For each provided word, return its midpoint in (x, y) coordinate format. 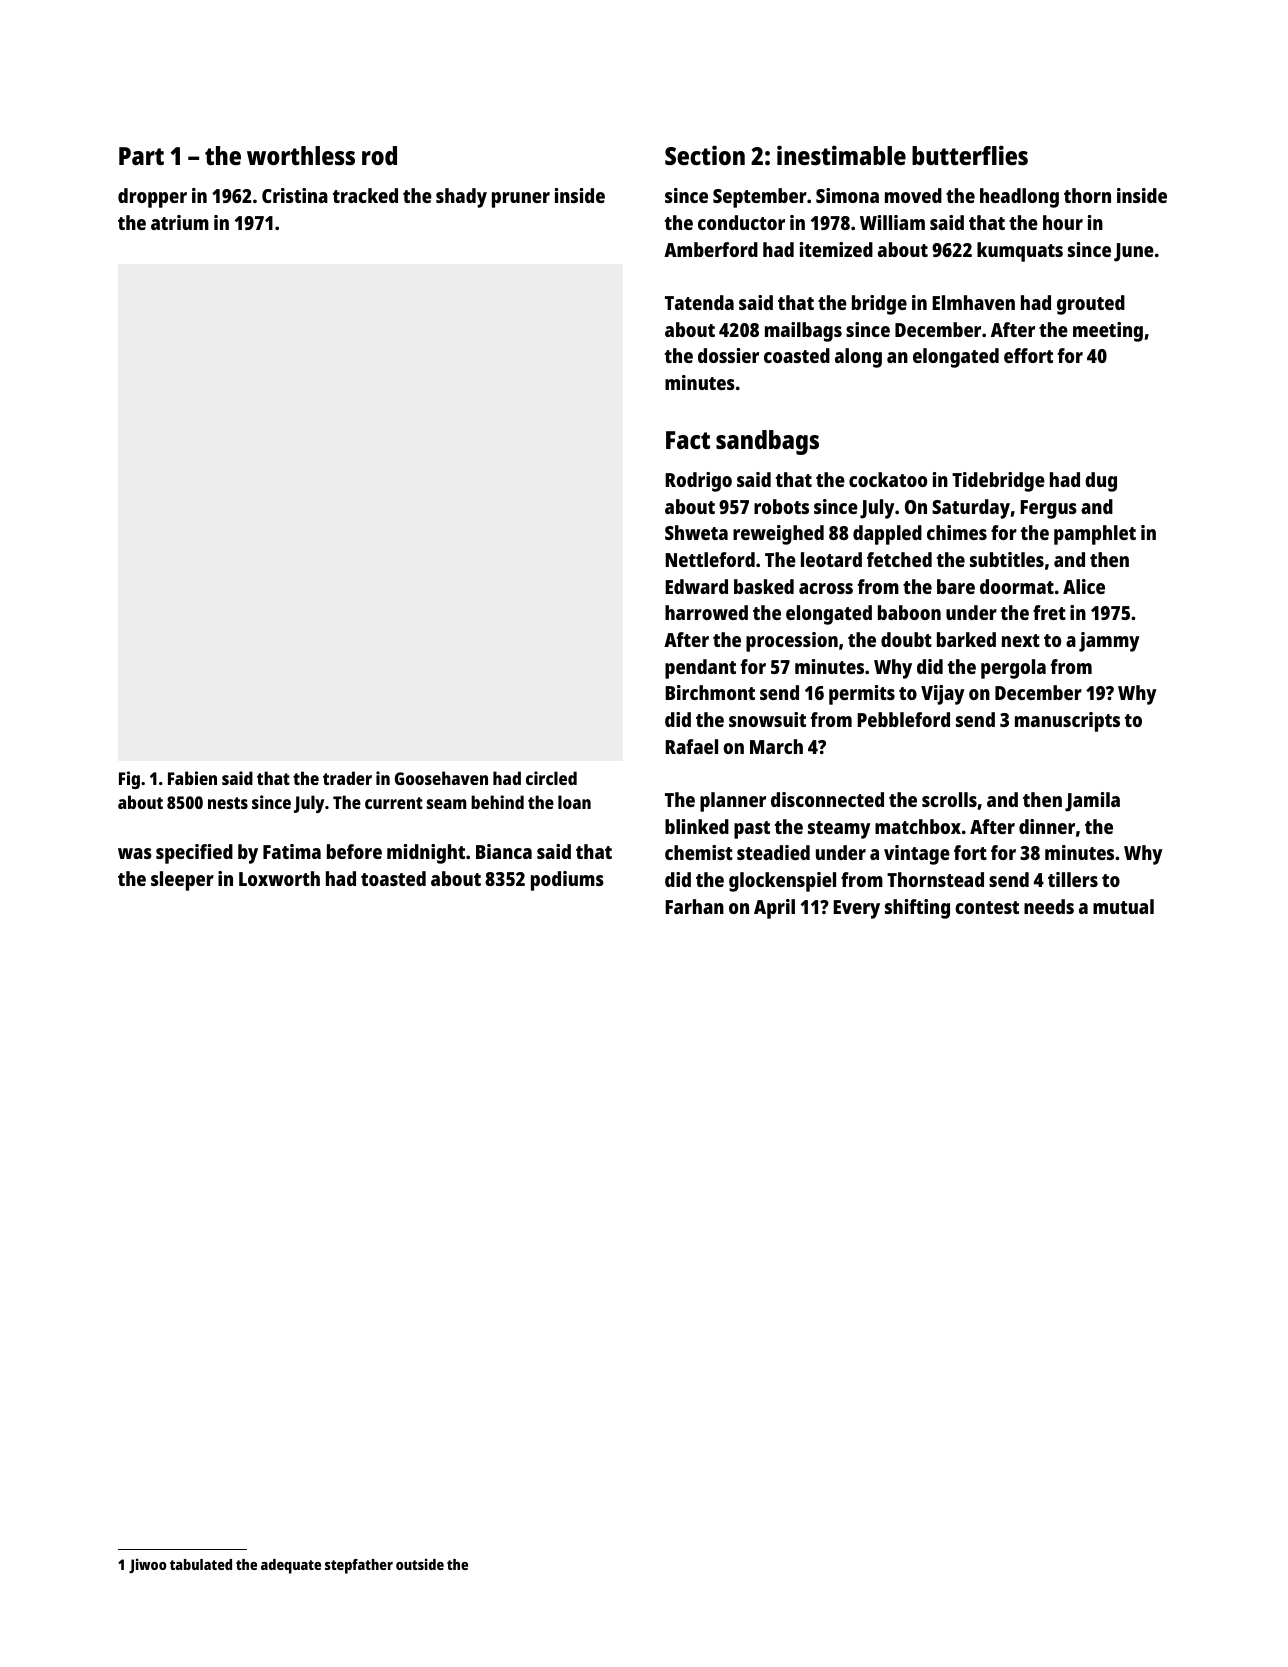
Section (705, 155)
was (135, 853)
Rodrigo (698, 482)
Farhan (694, 906)
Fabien (192, 778)
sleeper (182, 881)
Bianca (504, 851)
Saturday (971, 509)
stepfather (359, 1566)
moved (913, 195)
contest (987, 907)
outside (420, 1564)
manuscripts (1067, 722)
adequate (291, 1566)
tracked (365, 195)
